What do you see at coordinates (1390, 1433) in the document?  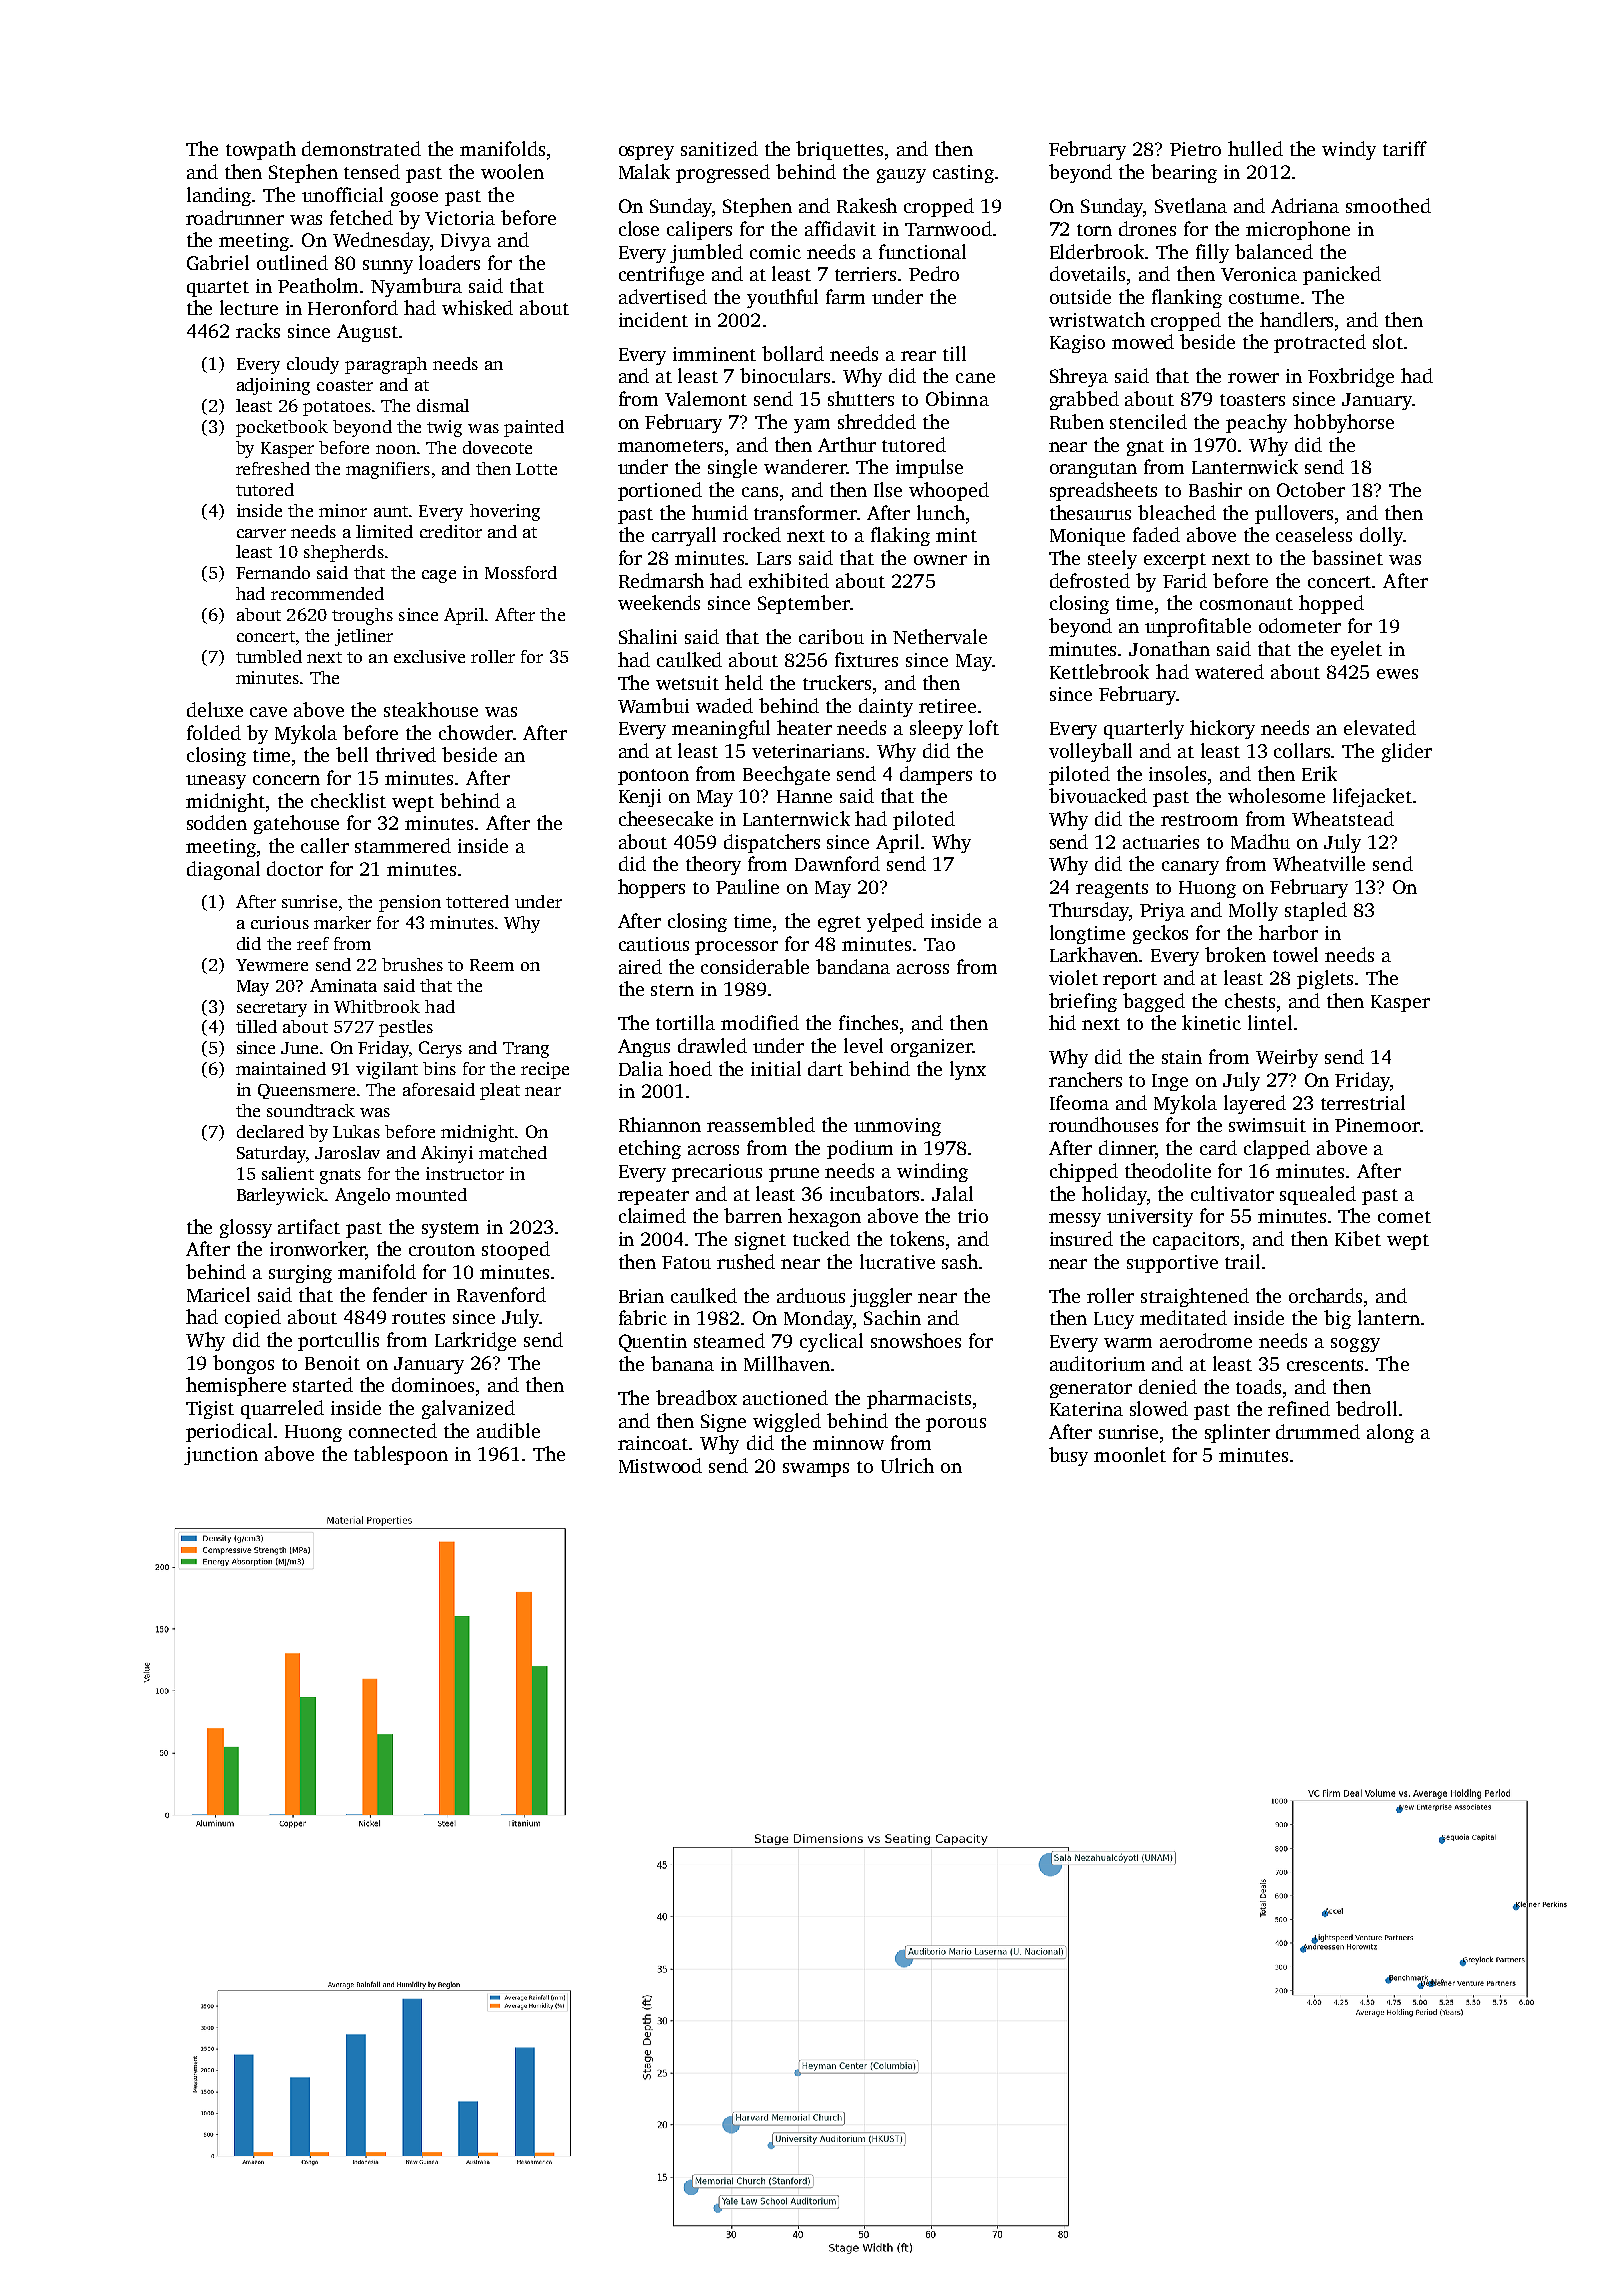 I see `along` at bounding box center [1390, 1433].
